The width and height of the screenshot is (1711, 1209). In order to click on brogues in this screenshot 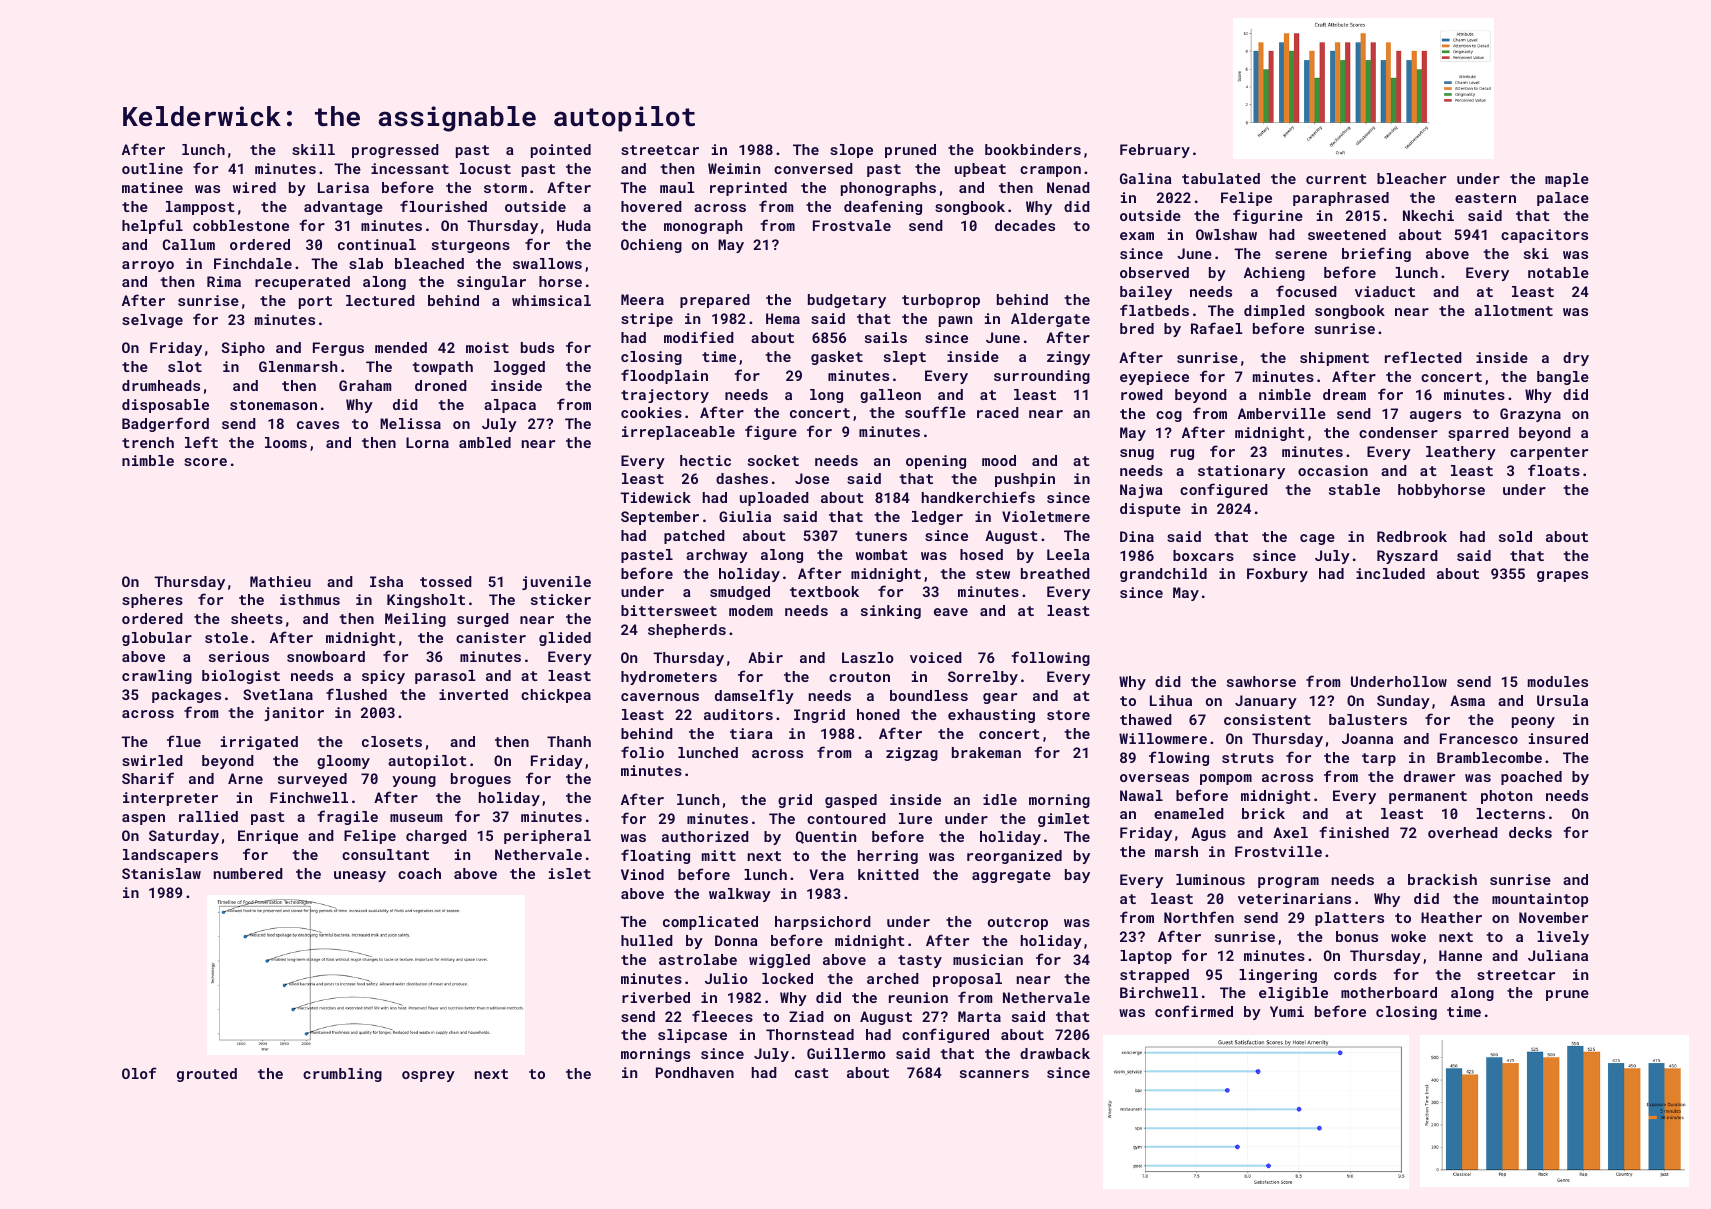, I will do `click(481, 780)`.
